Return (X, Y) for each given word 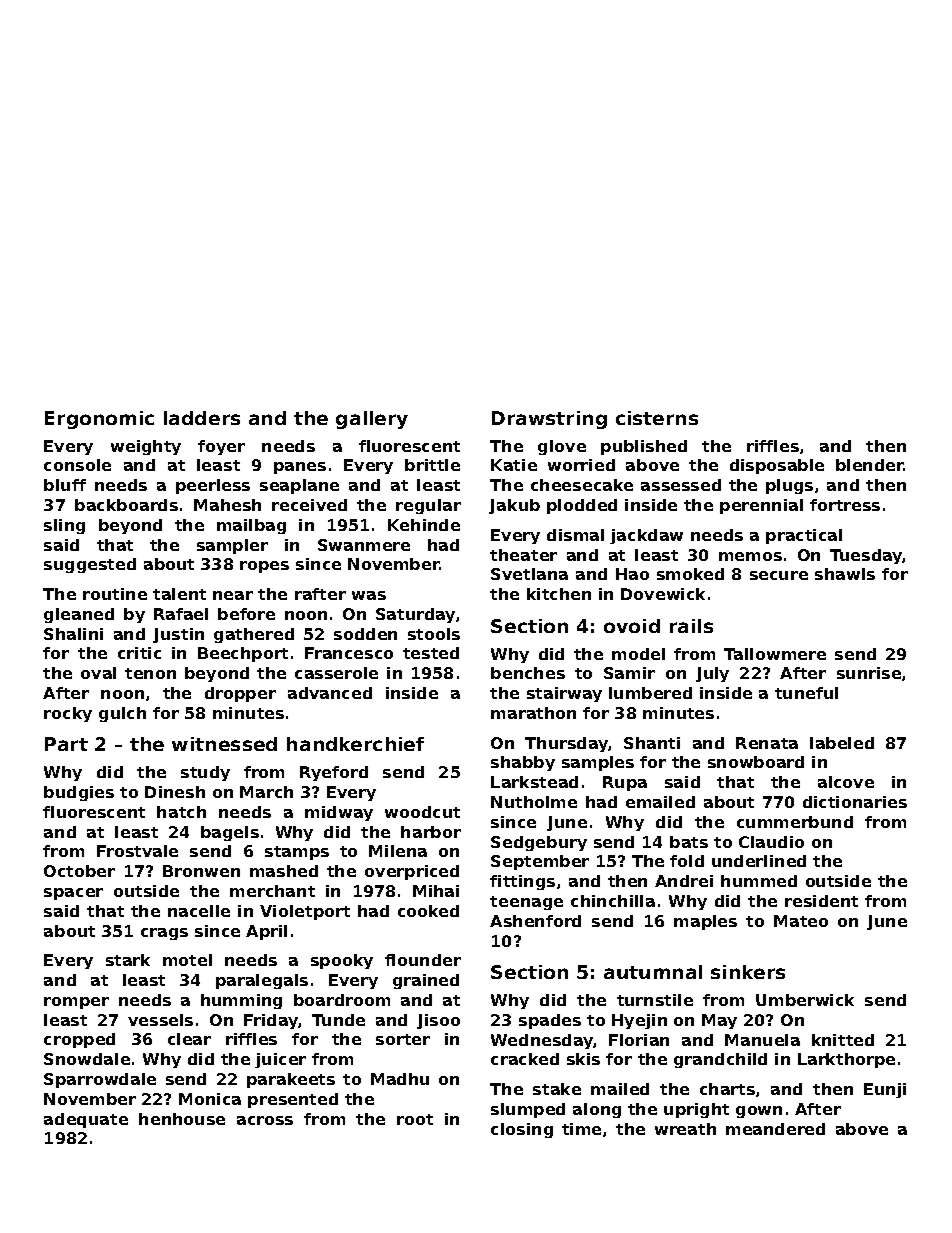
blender (870, 465)
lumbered (650, 693)
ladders (202, 418)
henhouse (182, 1119)
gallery (372, 420)
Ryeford (334, 773)
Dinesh (175, 792)
